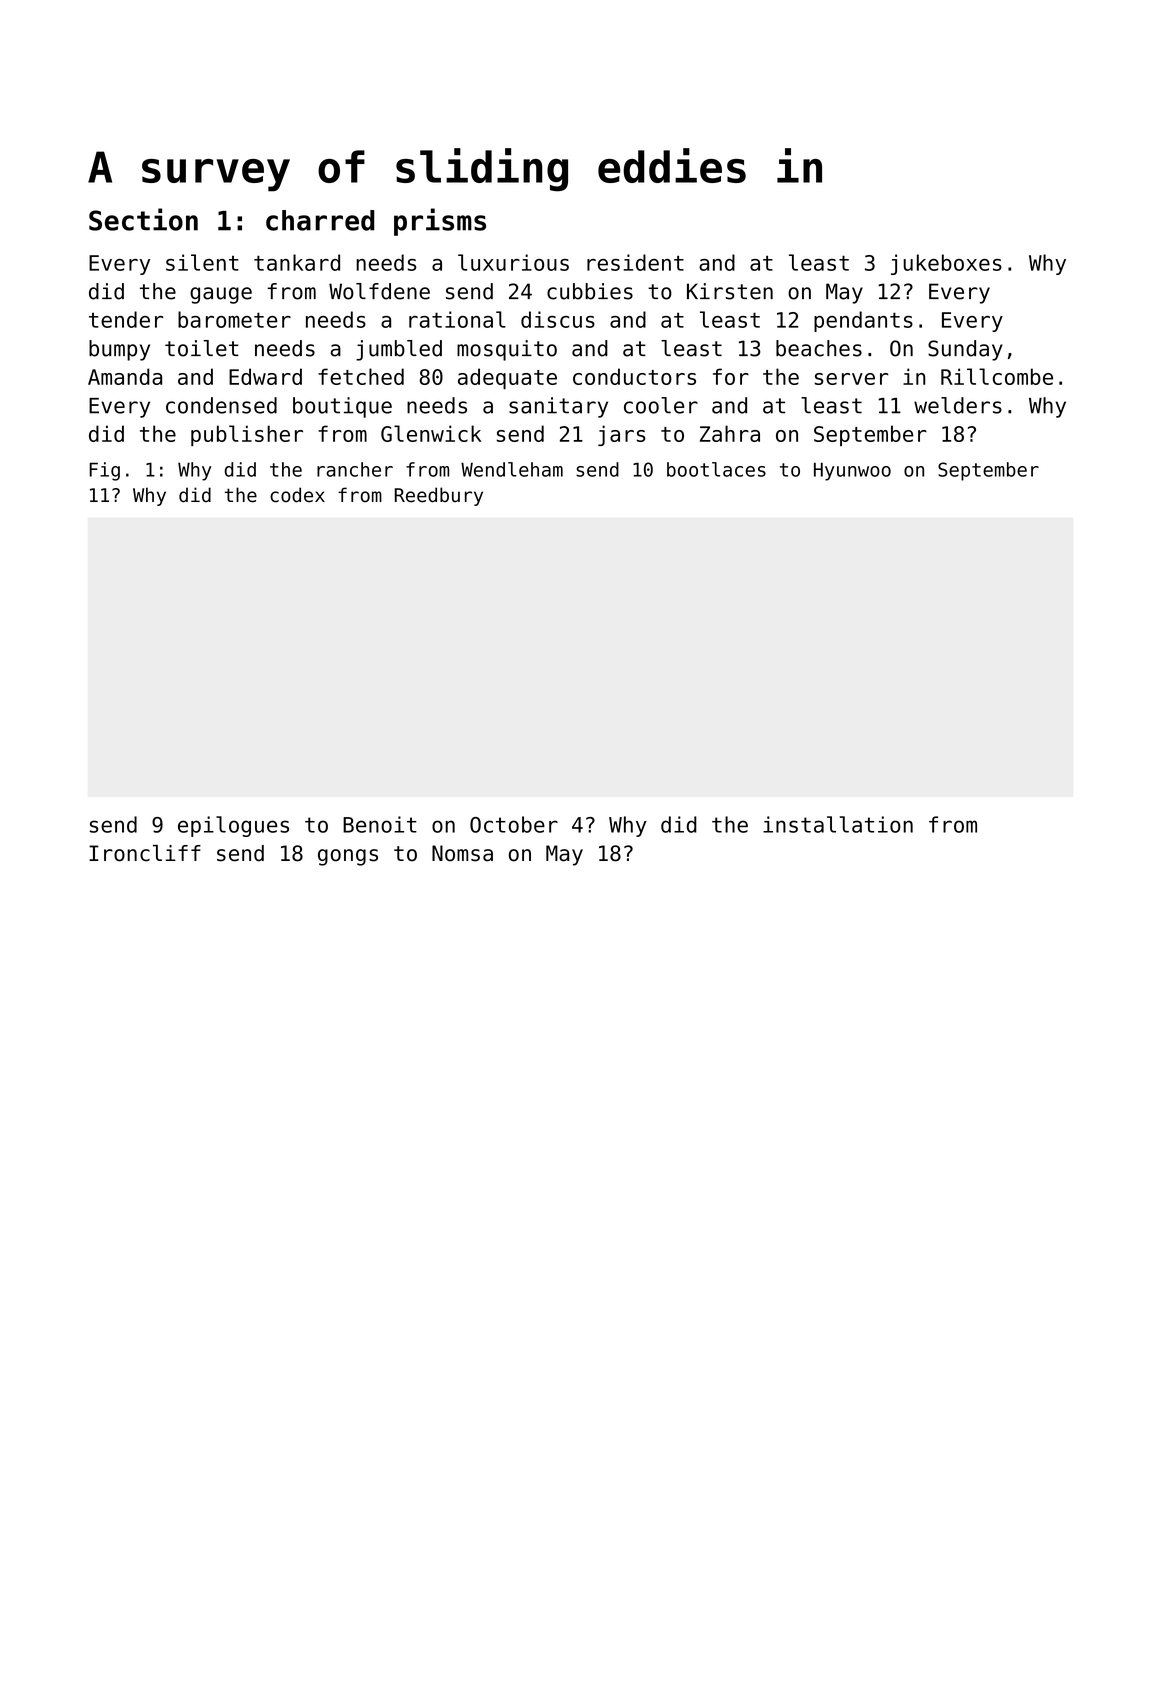 This document has height=1682, width=1161. What do you see at coordinates (143, 219) in the document?
I see `Section` at bounding box center [143, 219].
